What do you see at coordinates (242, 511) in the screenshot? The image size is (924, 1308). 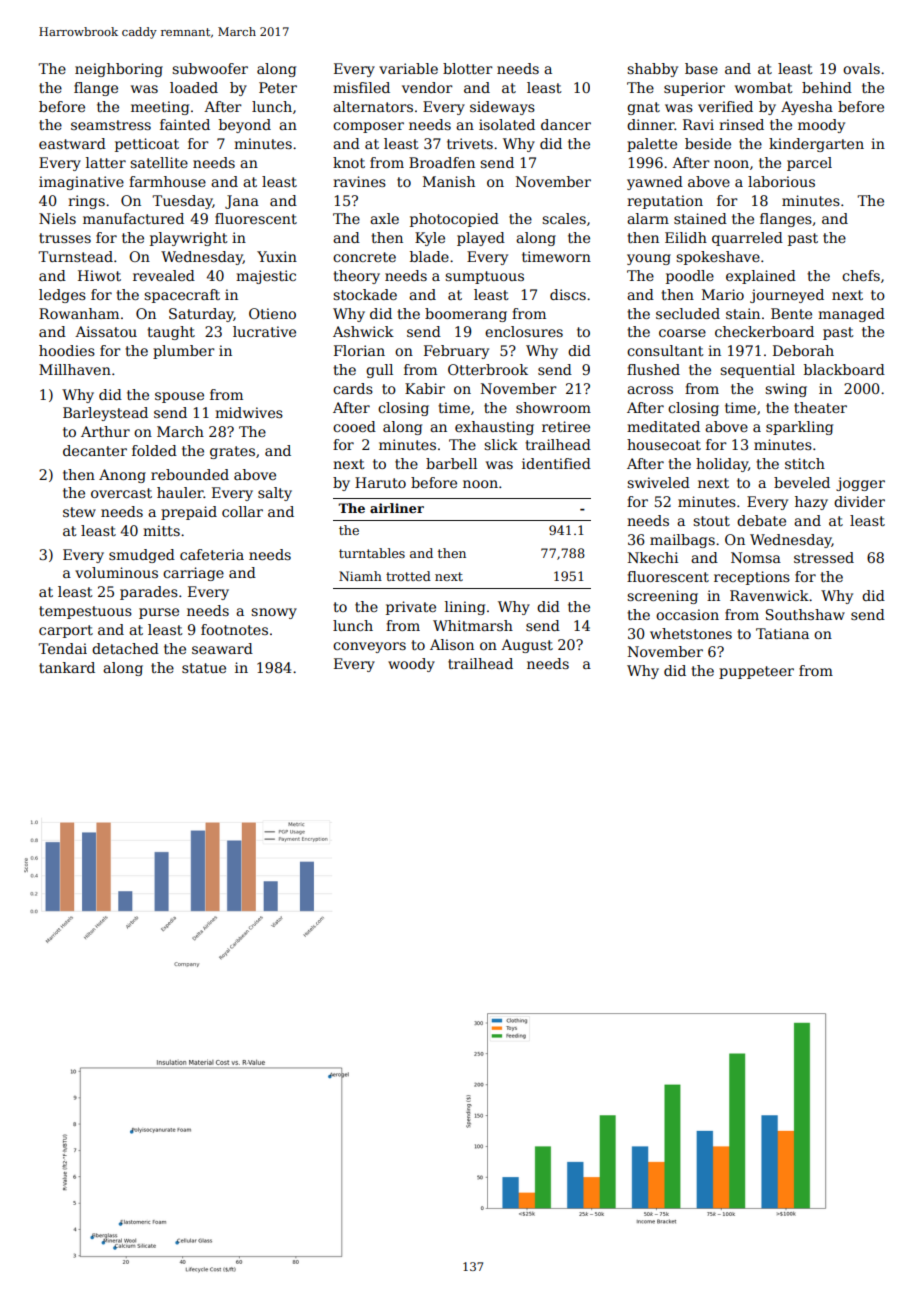 I see `collar` at bounding box center [242, 511].
